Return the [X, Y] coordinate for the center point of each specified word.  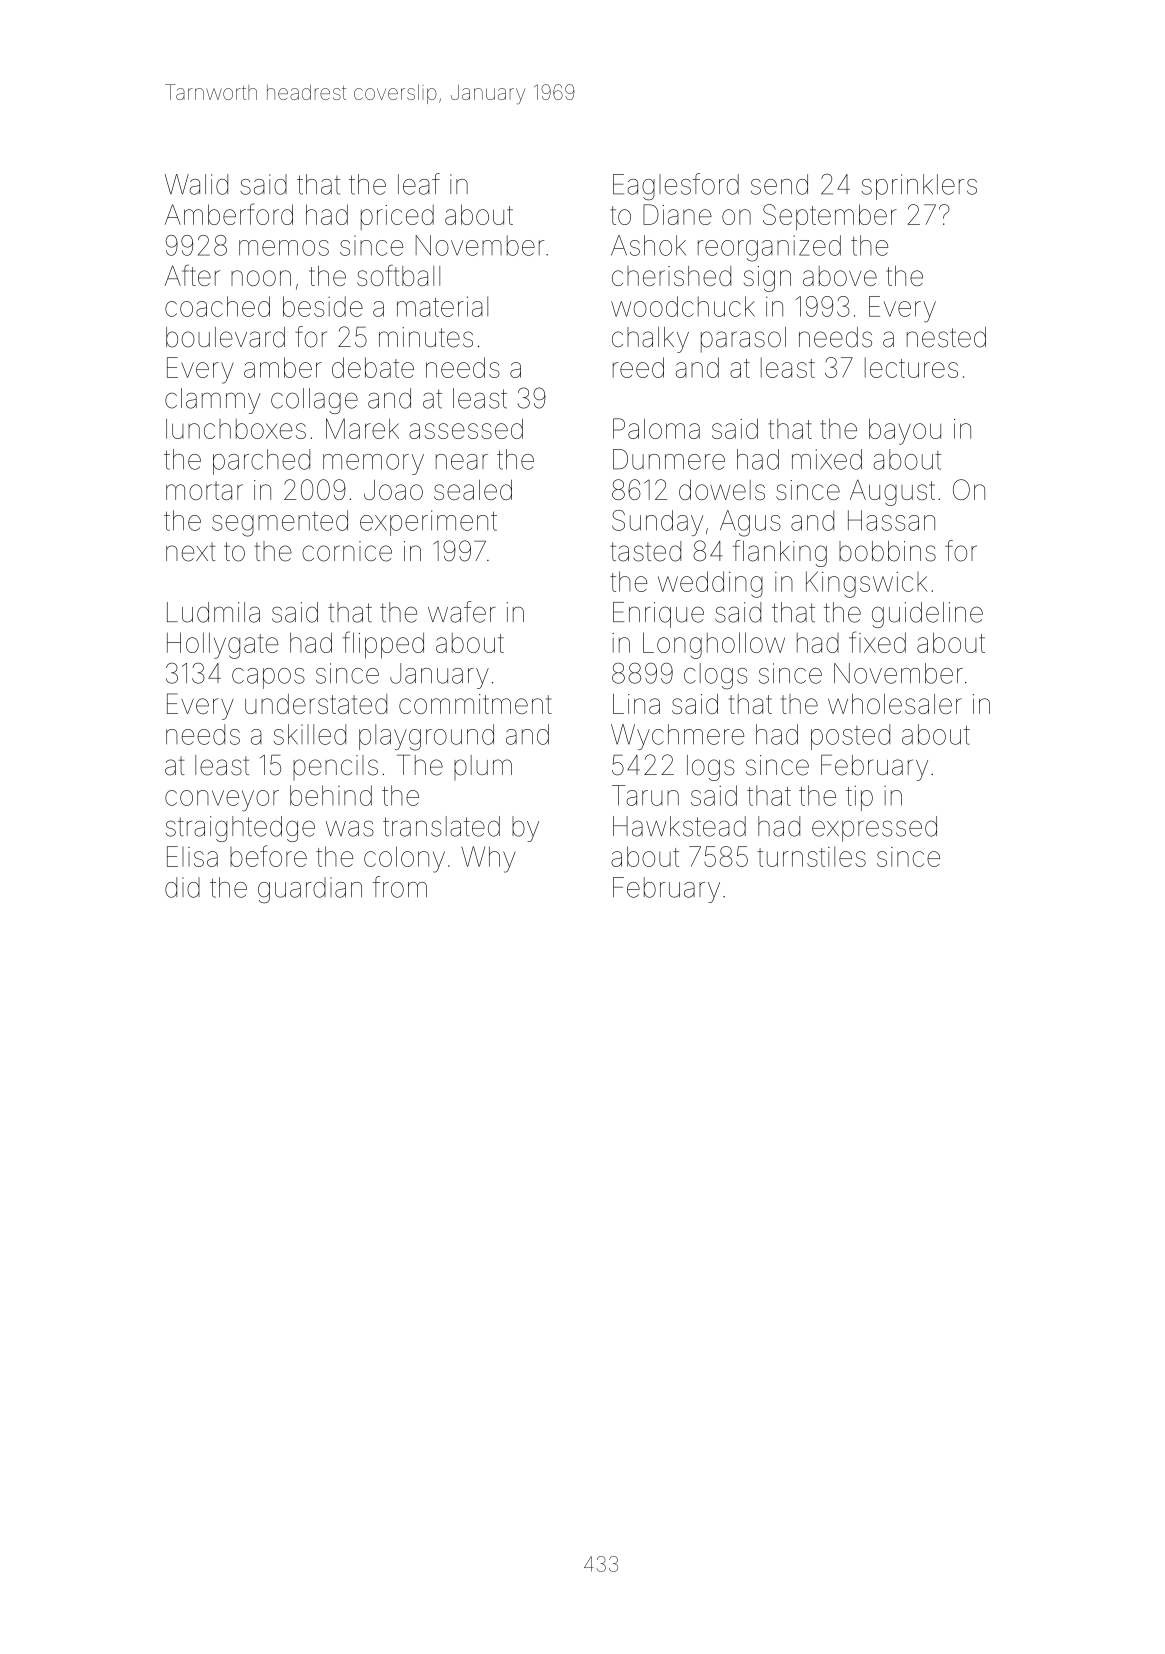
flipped [383, 645]
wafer [461, 612]
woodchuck [683, 306]
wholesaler [895, 704]
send [779, 184]
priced [397, 217]
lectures [911, 367]
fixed [877, 642]
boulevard [225, 337]
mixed [827, 459]
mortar [204, 490]
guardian [310, 890]
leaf [419, 184]
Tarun [645, 795]
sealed [473, 490]
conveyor [222, 801]
